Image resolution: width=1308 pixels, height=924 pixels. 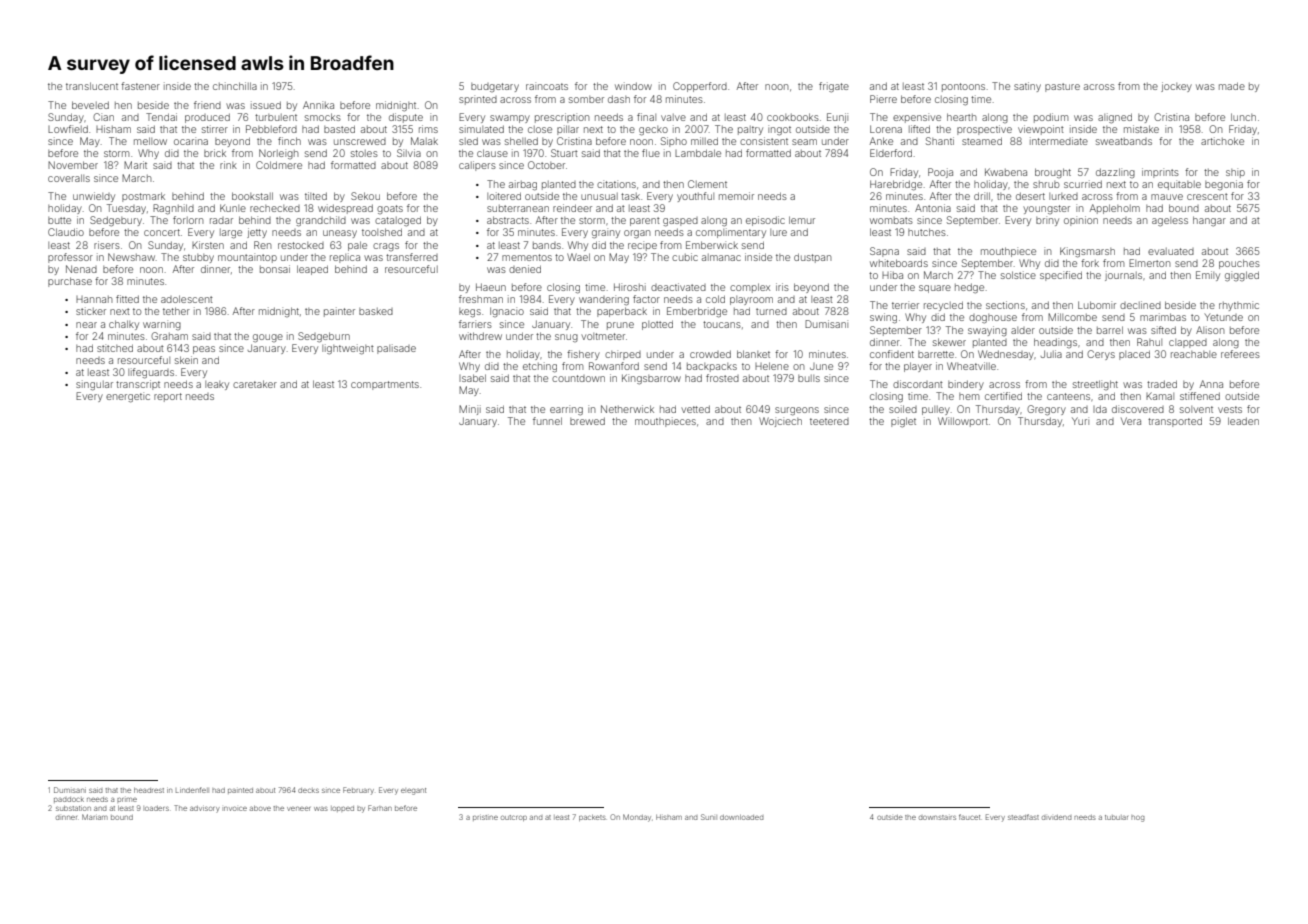 What do you see at coordinates (933, 208) in the page?
I see `Antonia` at bounding box center [933, 208].
